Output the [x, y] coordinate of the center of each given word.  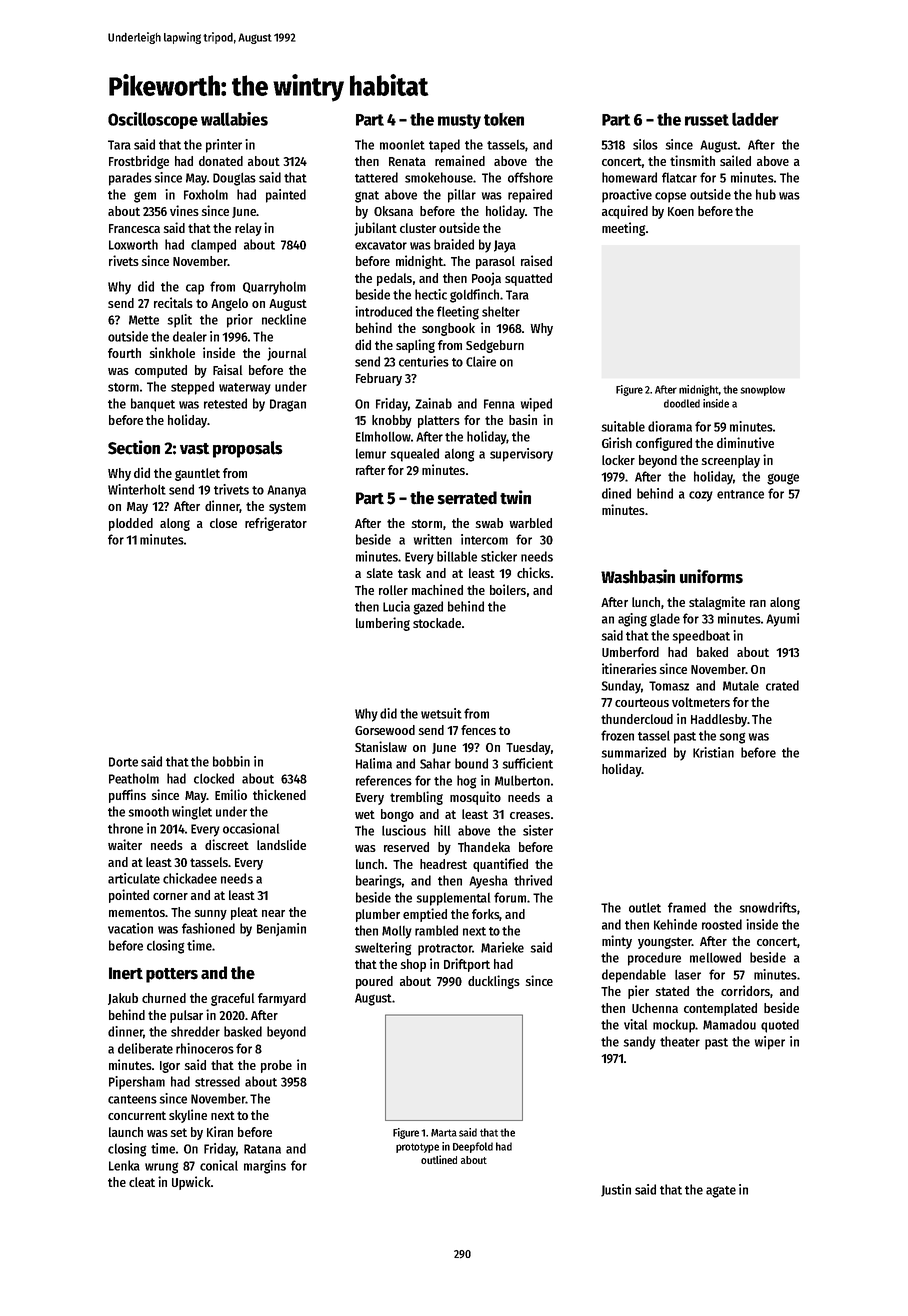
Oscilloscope [153, 120]
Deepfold [473, 1147]
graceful [232, 999]
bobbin [231, 761]
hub [766, 194]
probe [276, 1066]
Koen [681, 211]
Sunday [621, 687]
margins [265, 1167]
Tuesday [528, 748]
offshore [530, 177]
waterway [245, 389]
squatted [528, 279]
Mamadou [729, 1024]
